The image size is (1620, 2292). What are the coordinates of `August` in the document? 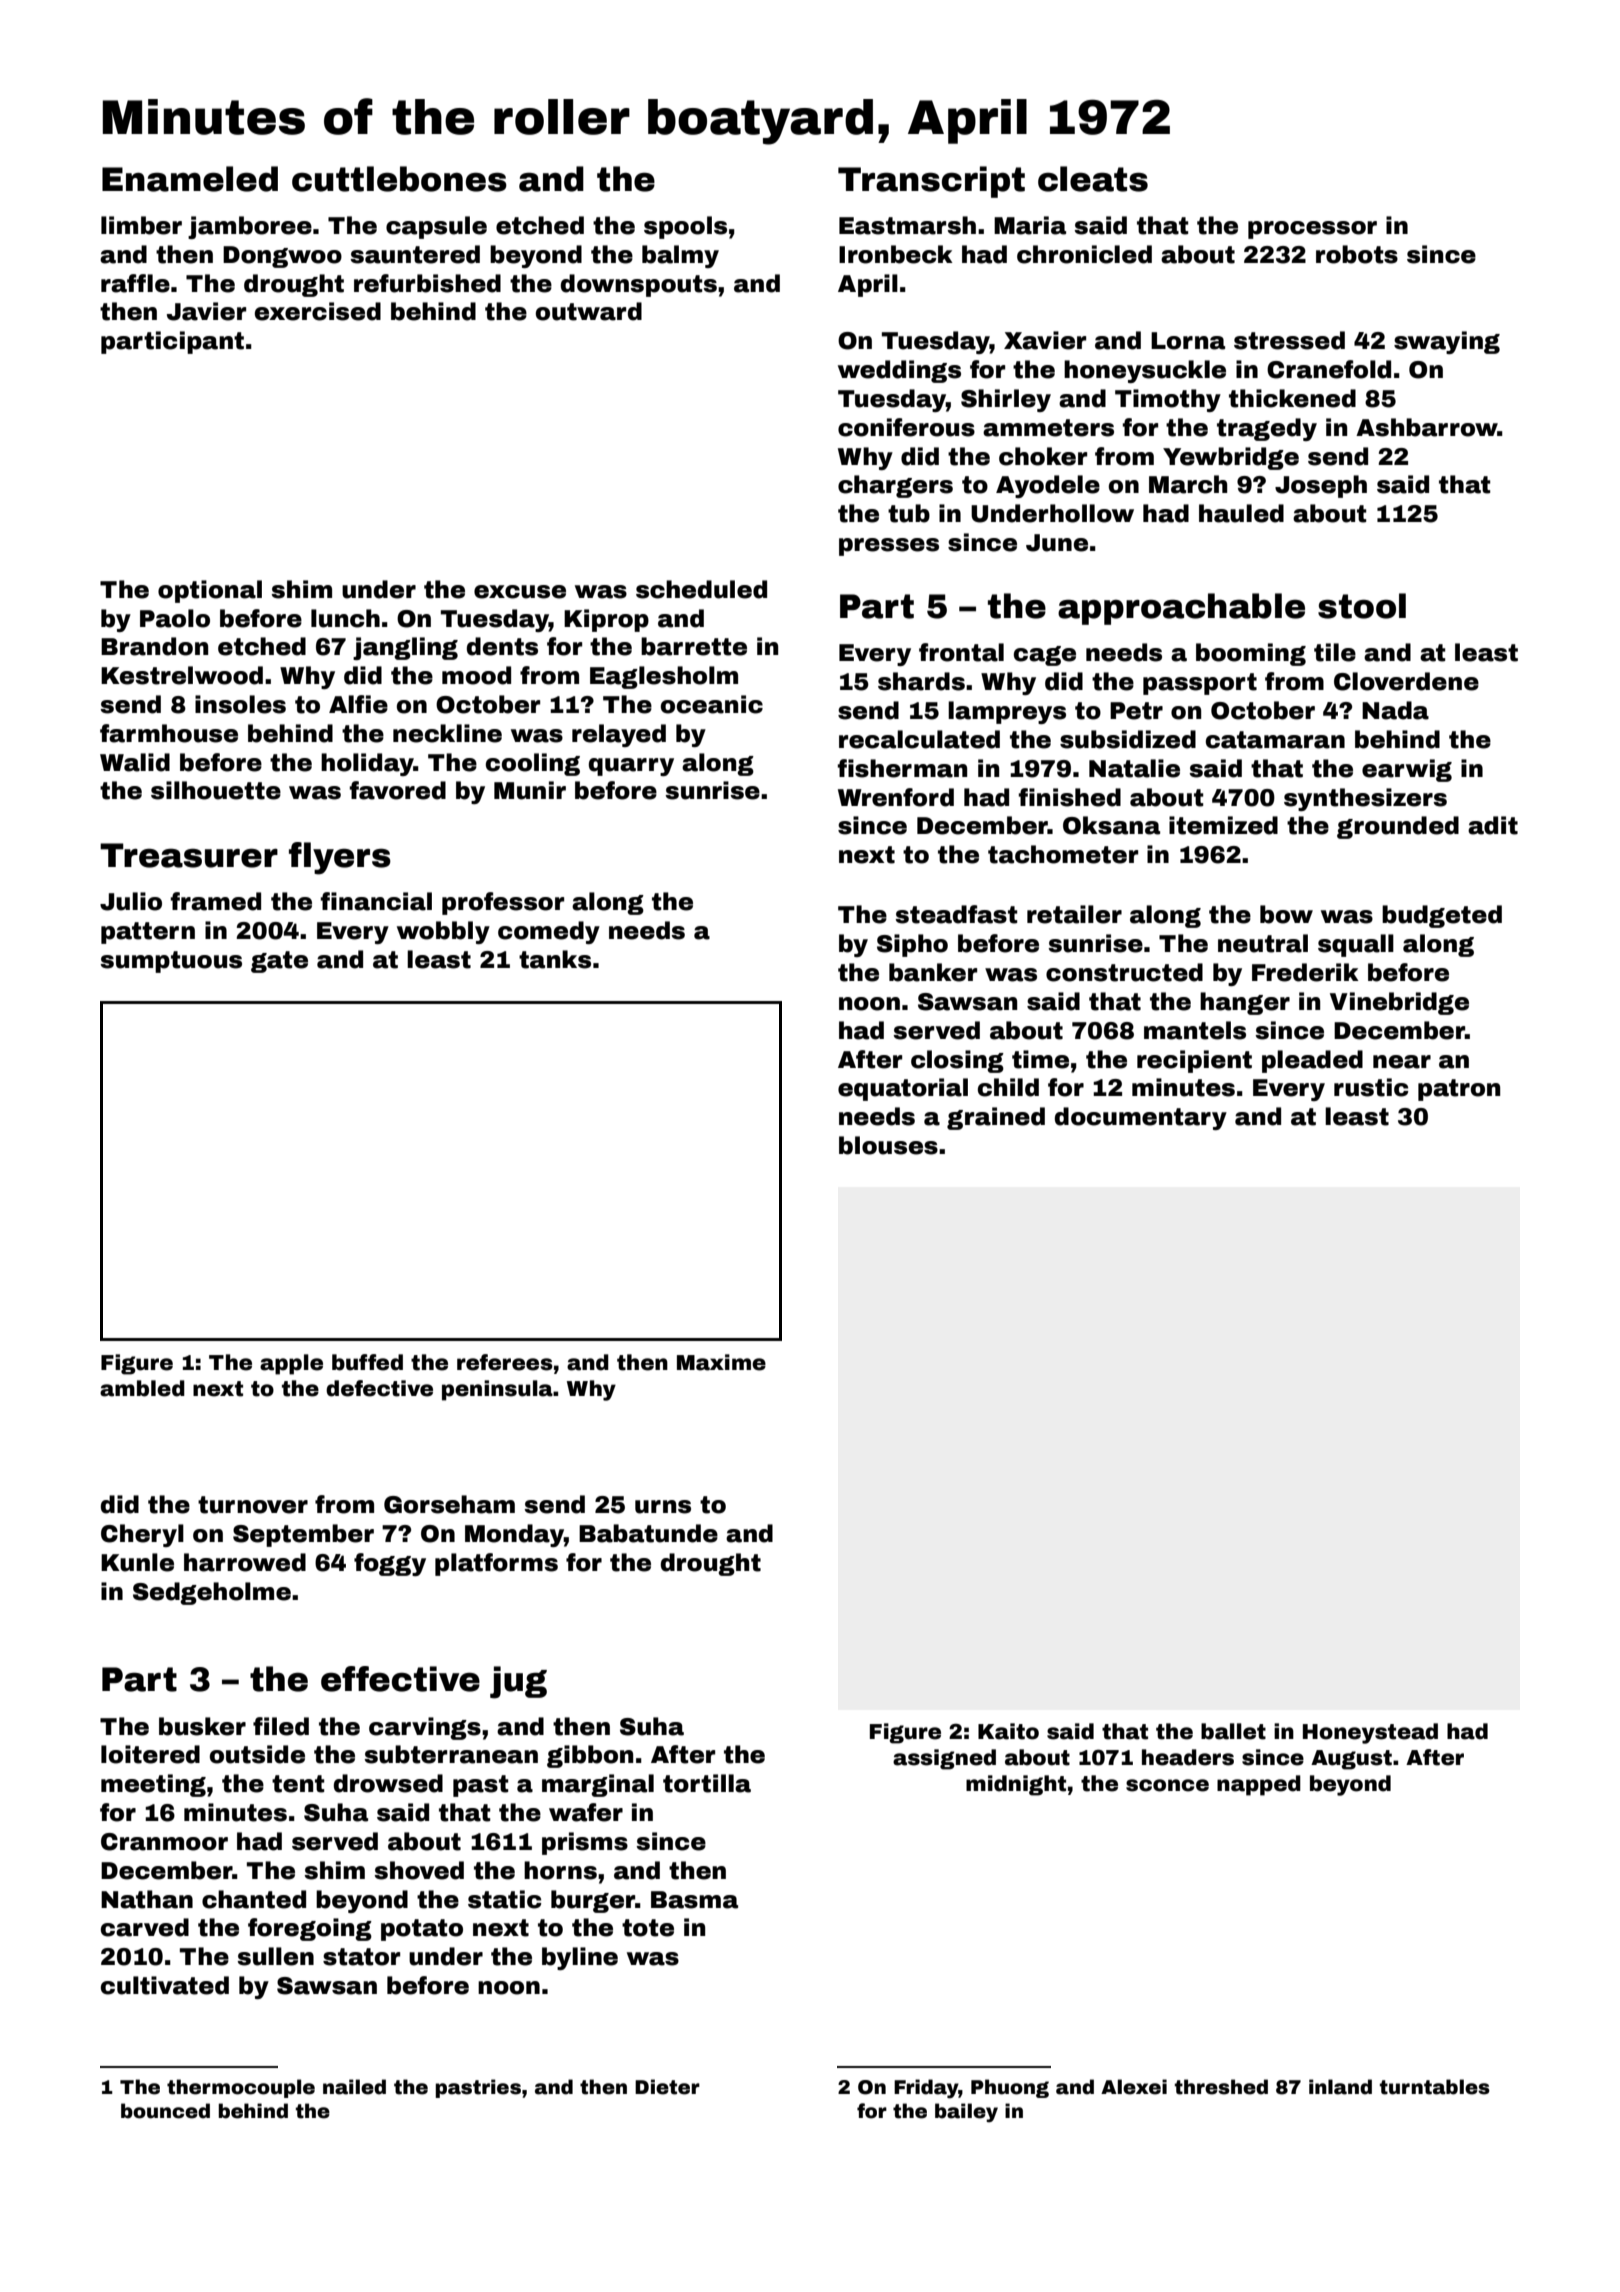 It's located at (1351, 1760).
